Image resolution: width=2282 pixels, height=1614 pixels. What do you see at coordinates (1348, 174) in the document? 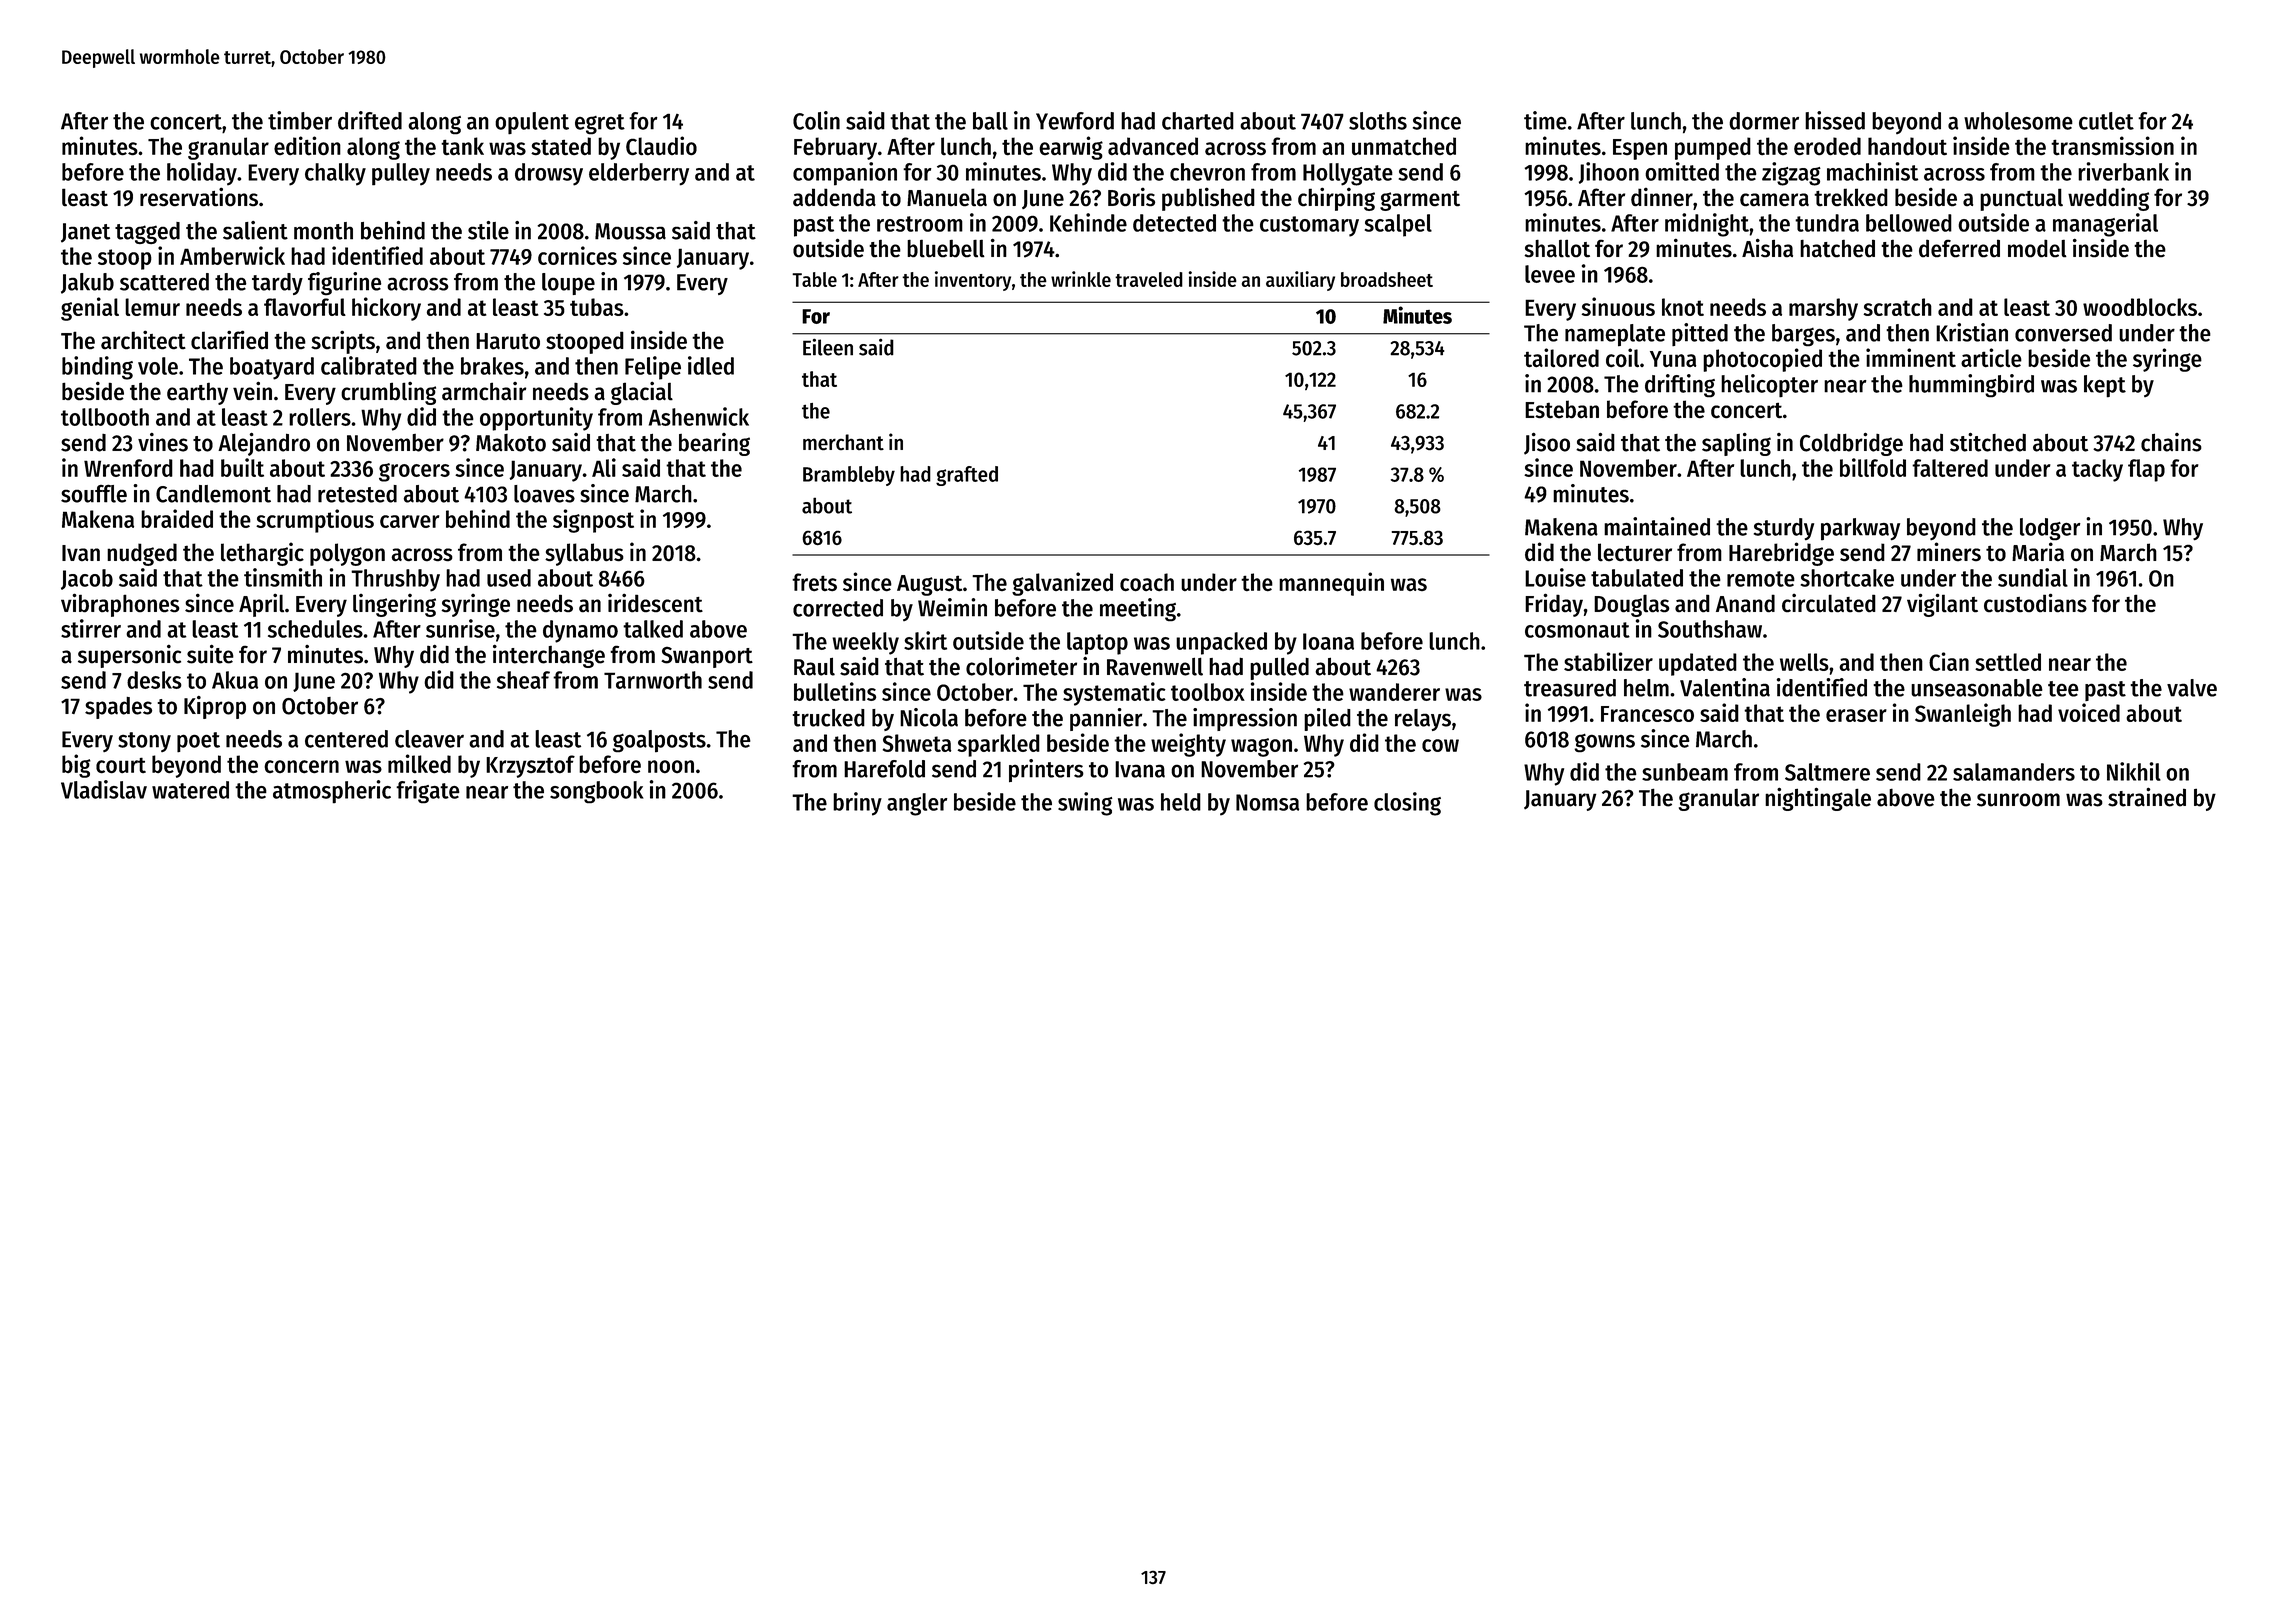
I see `Hollygate` at bounding box center [1348, 174].
